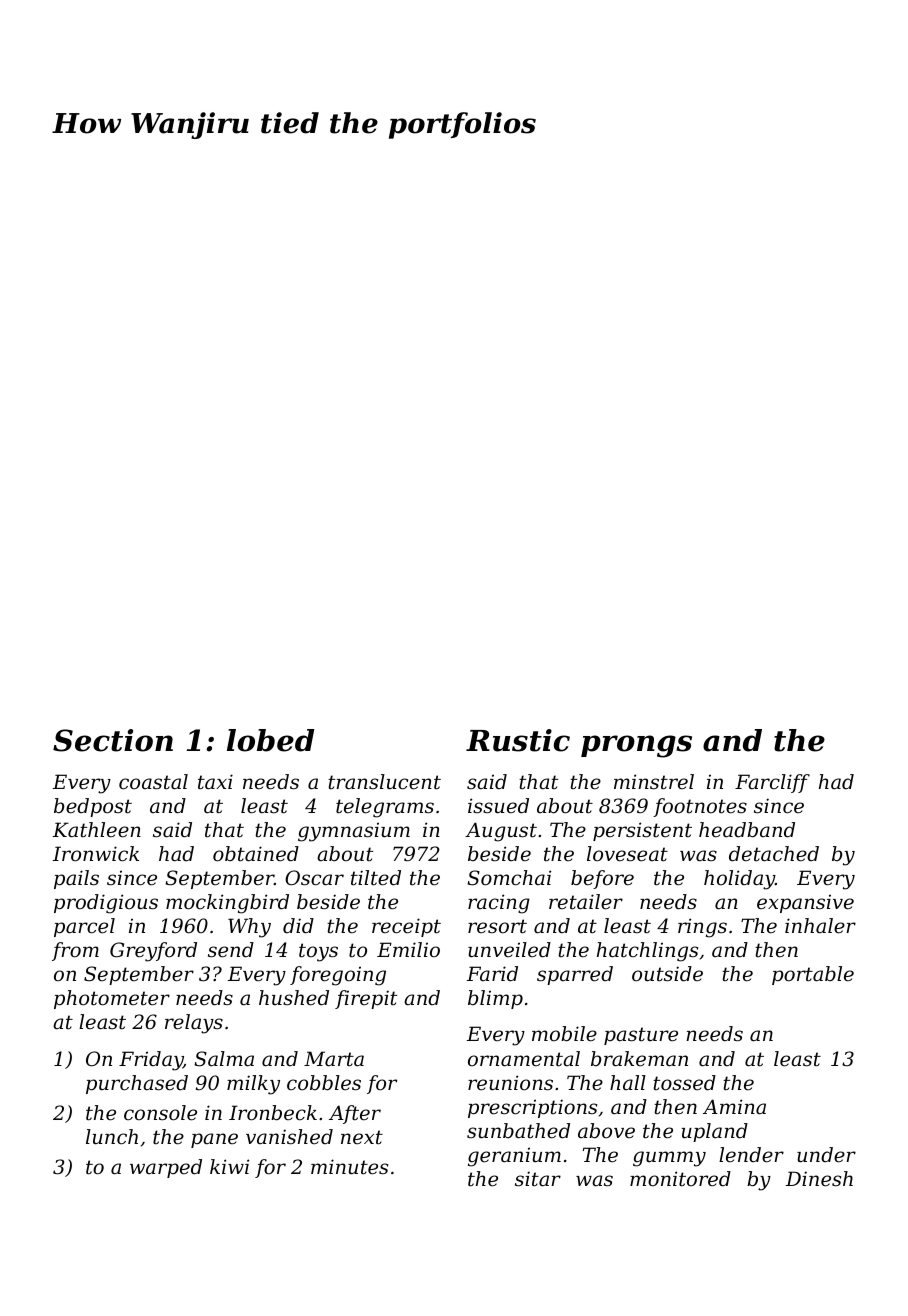 The image size is (908, 1316). What do you see at coordinates (106, 904) in the screenshot?
I see `prodigious` at bounding box center [106, 904].
